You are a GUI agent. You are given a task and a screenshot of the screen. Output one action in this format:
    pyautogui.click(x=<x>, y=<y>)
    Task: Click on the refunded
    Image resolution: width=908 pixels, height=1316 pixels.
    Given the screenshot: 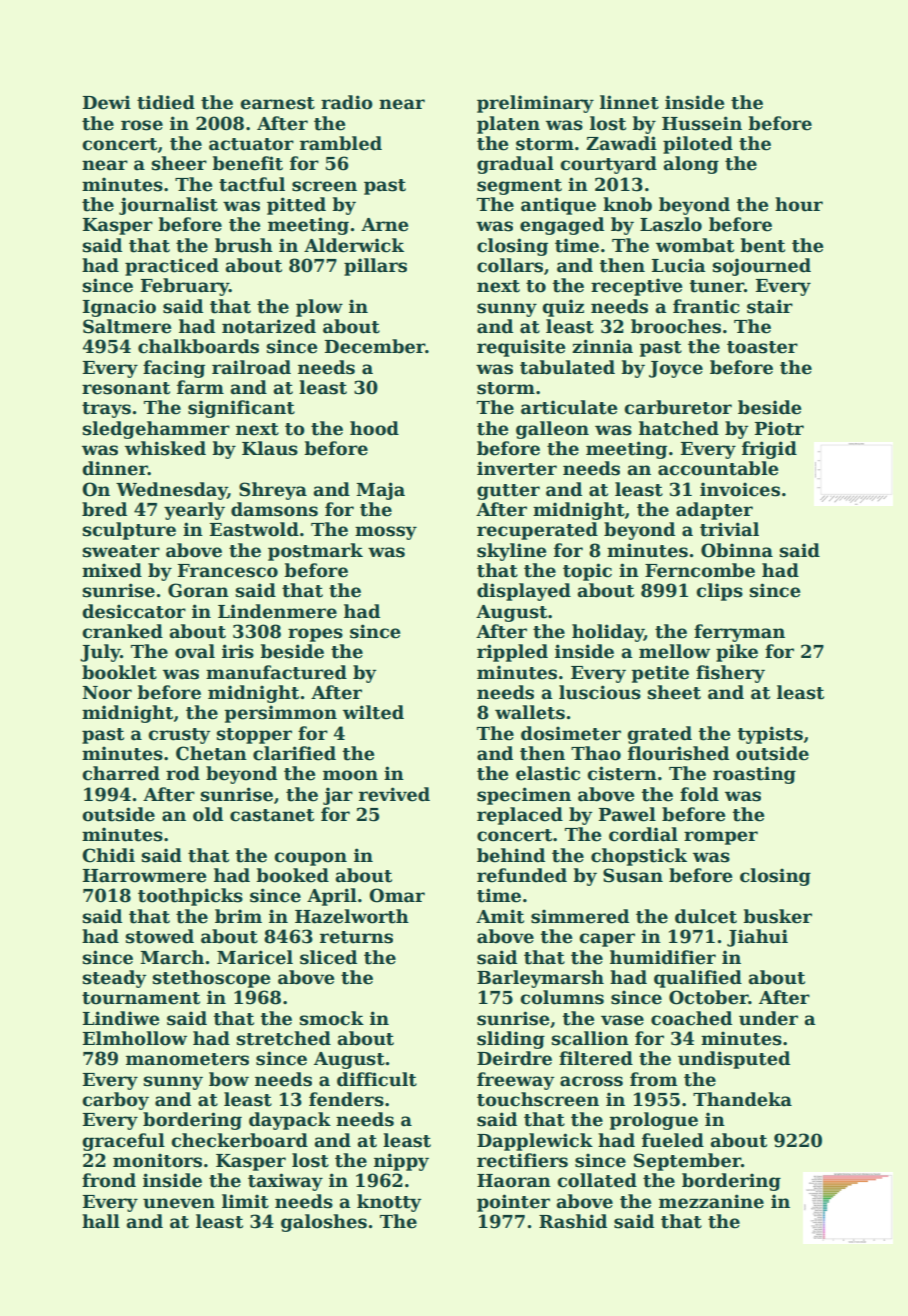 What is the action you would take?
    pyautogui.click(x=522, y=875)
